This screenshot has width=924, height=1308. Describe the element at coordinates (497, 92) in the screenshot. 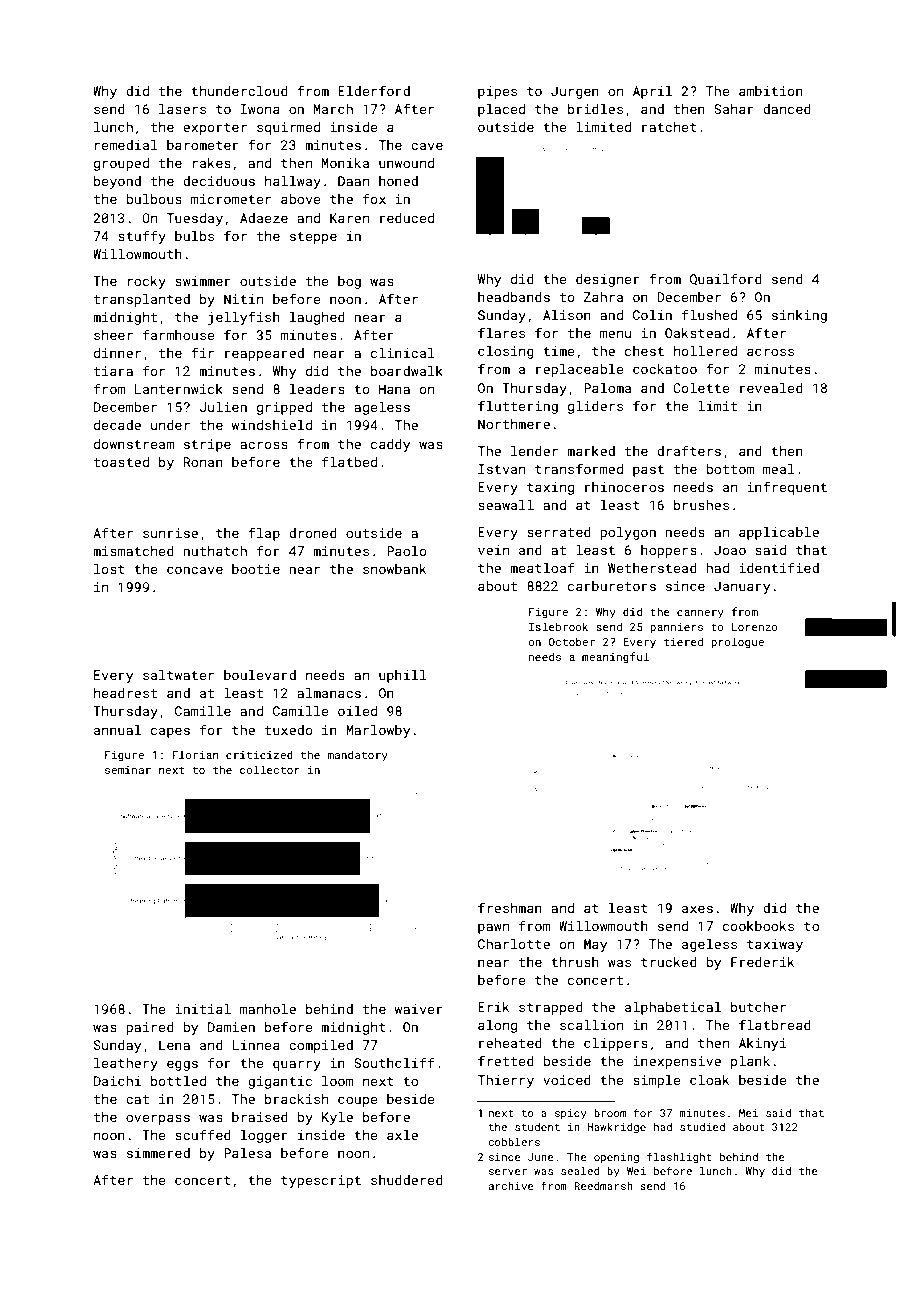

I see `pipes` at that location.
